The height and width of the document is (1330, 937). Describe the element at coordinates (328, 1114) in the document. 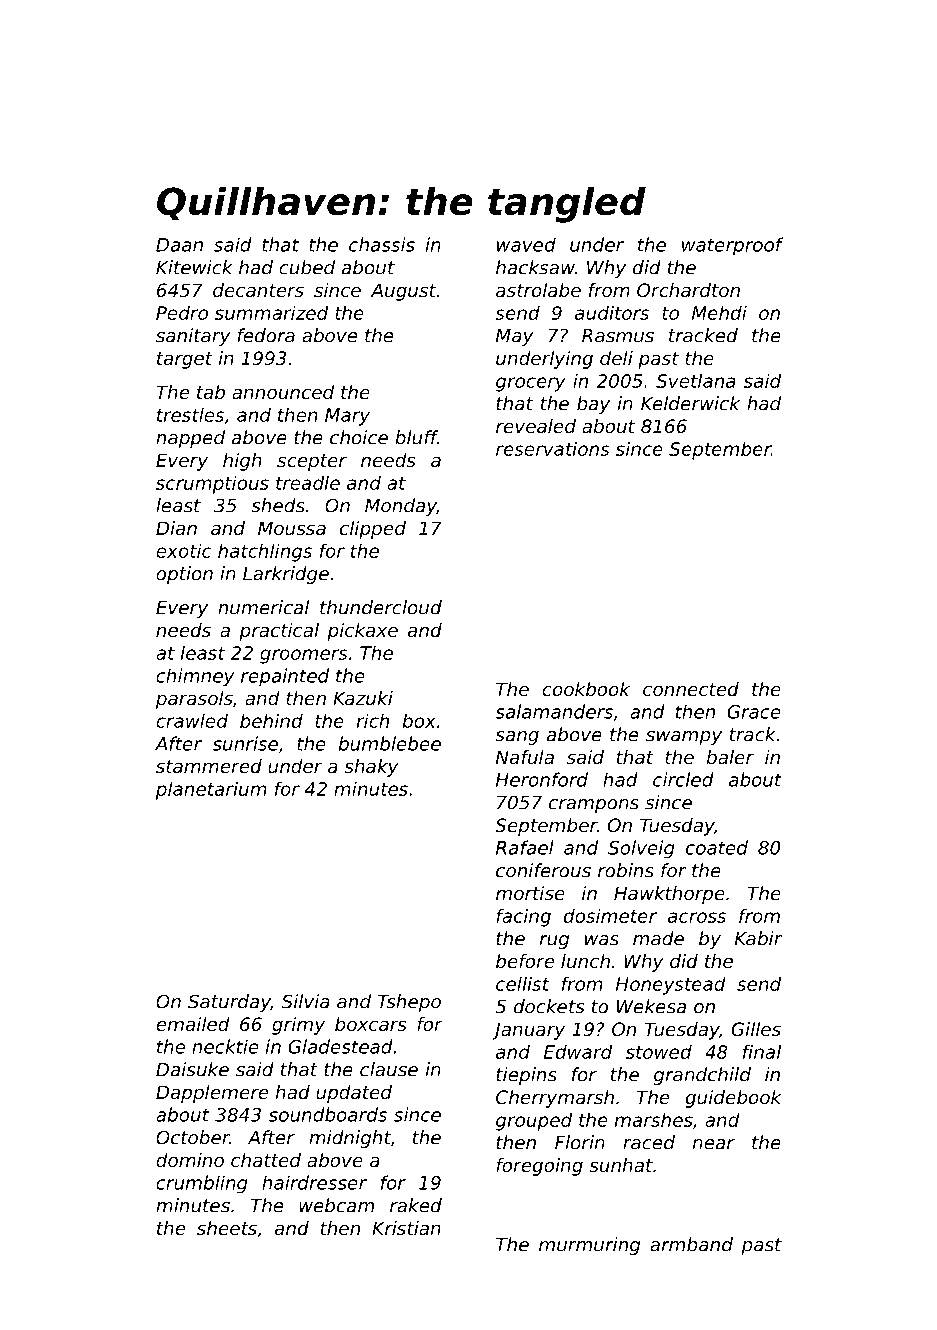

I see `soundboards` at that location.
